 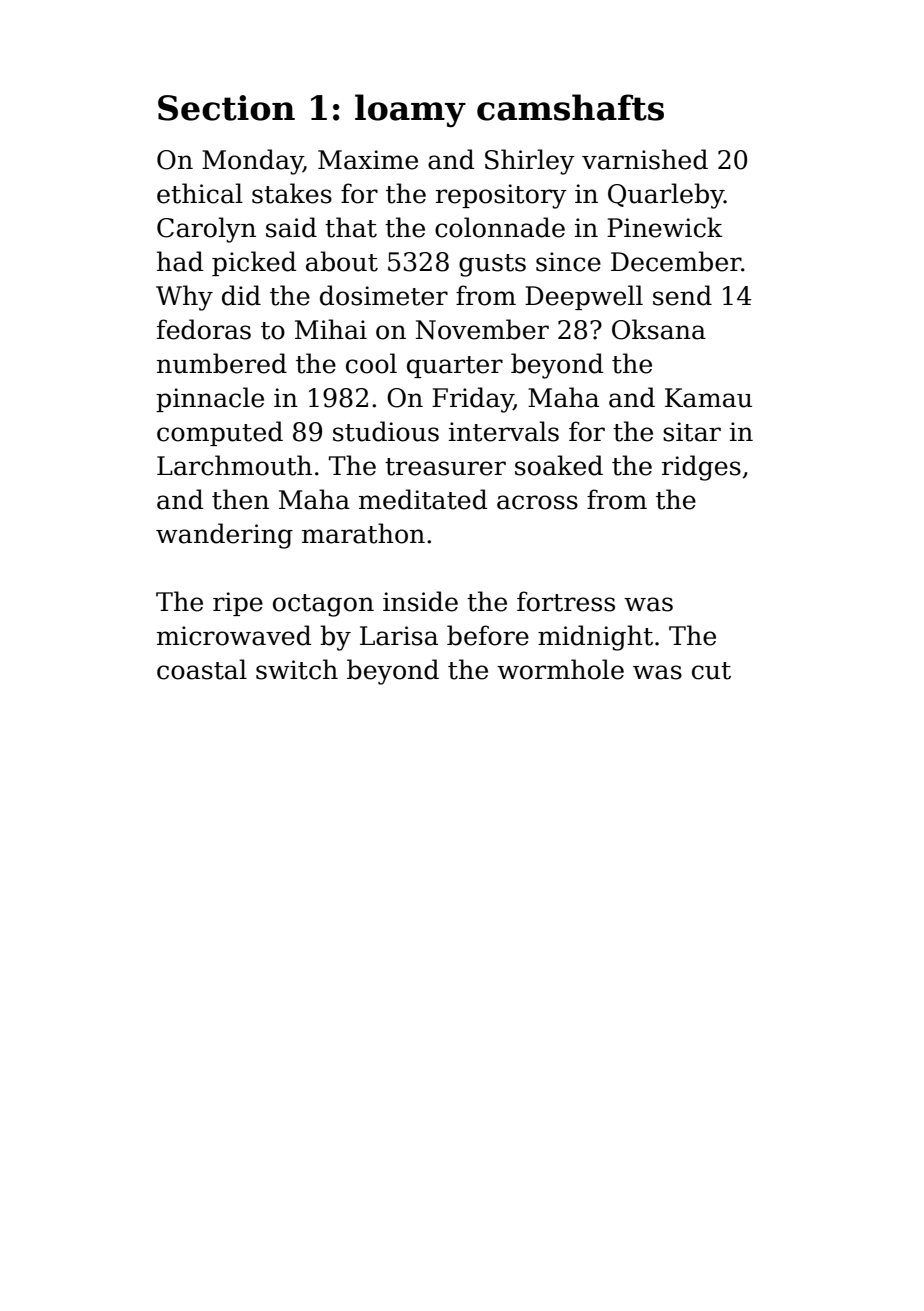 I want to click on Pinewick, so click(x=665, y=227).
